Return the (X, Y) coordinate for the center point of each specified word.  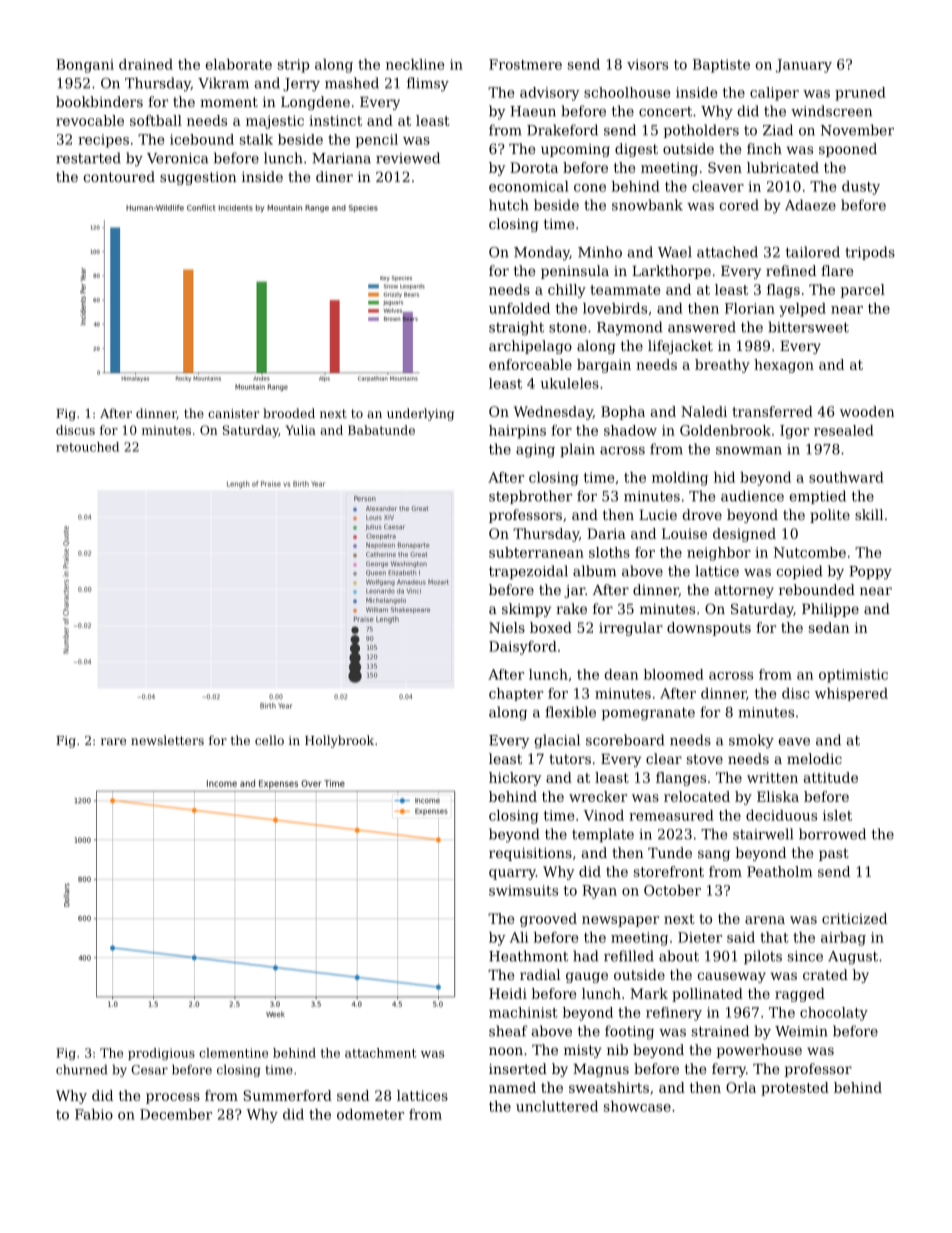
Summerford (287, 1095)
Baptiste (721, 66)
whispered (851, 694)
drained (146, 64)
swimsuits (523, 890)
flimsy (428, 84)
